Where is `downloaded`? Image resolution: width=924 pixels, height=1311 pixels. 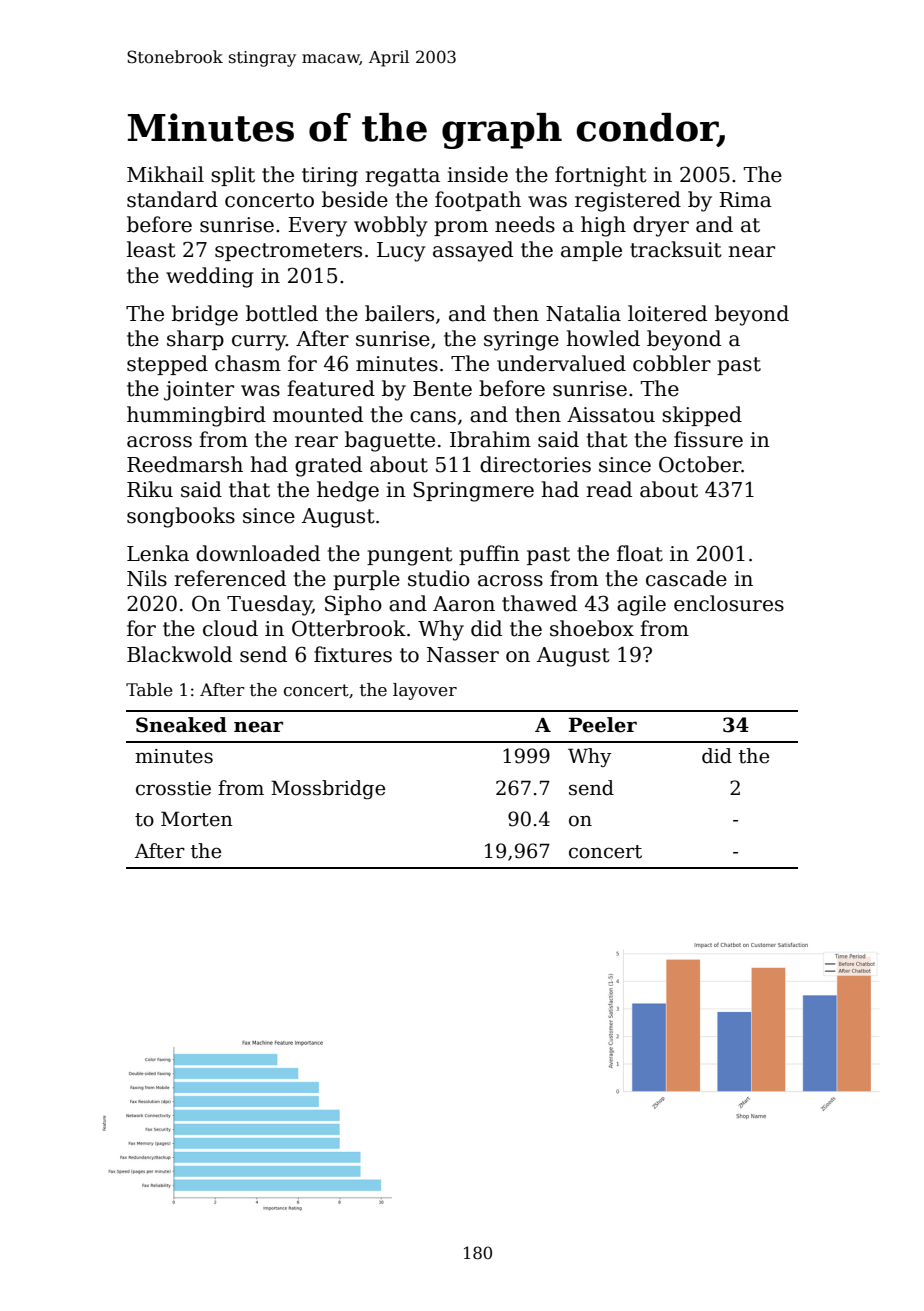
downloaded is located at coordinates (258, 553).
